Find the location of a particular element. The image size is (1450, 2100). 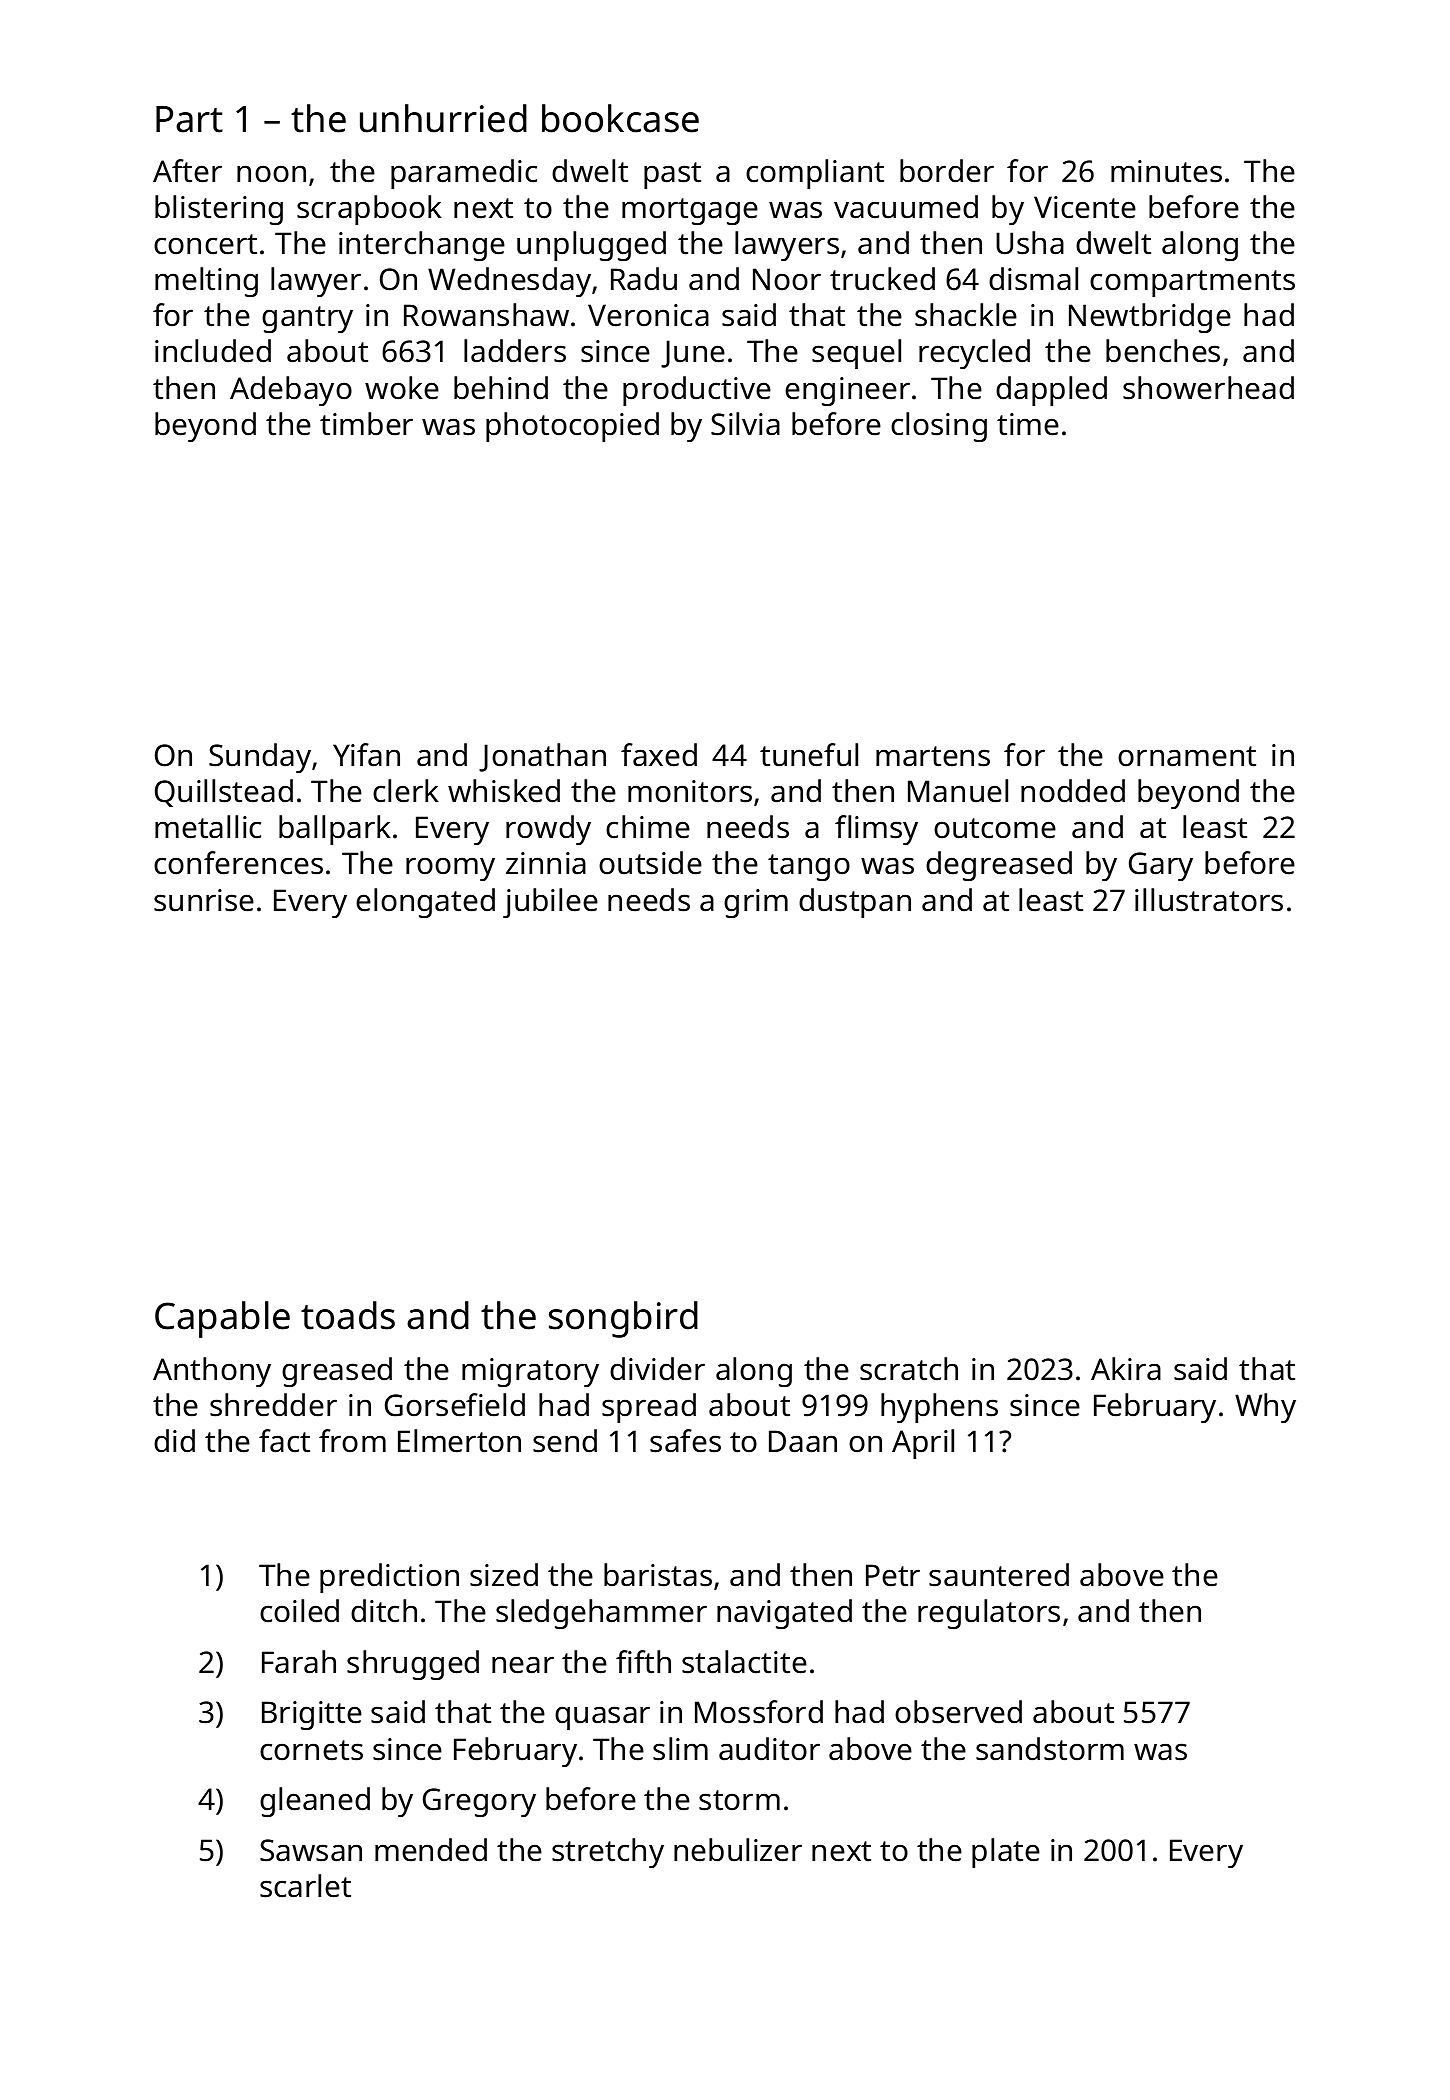

border is located at coordinates (947, 171).
